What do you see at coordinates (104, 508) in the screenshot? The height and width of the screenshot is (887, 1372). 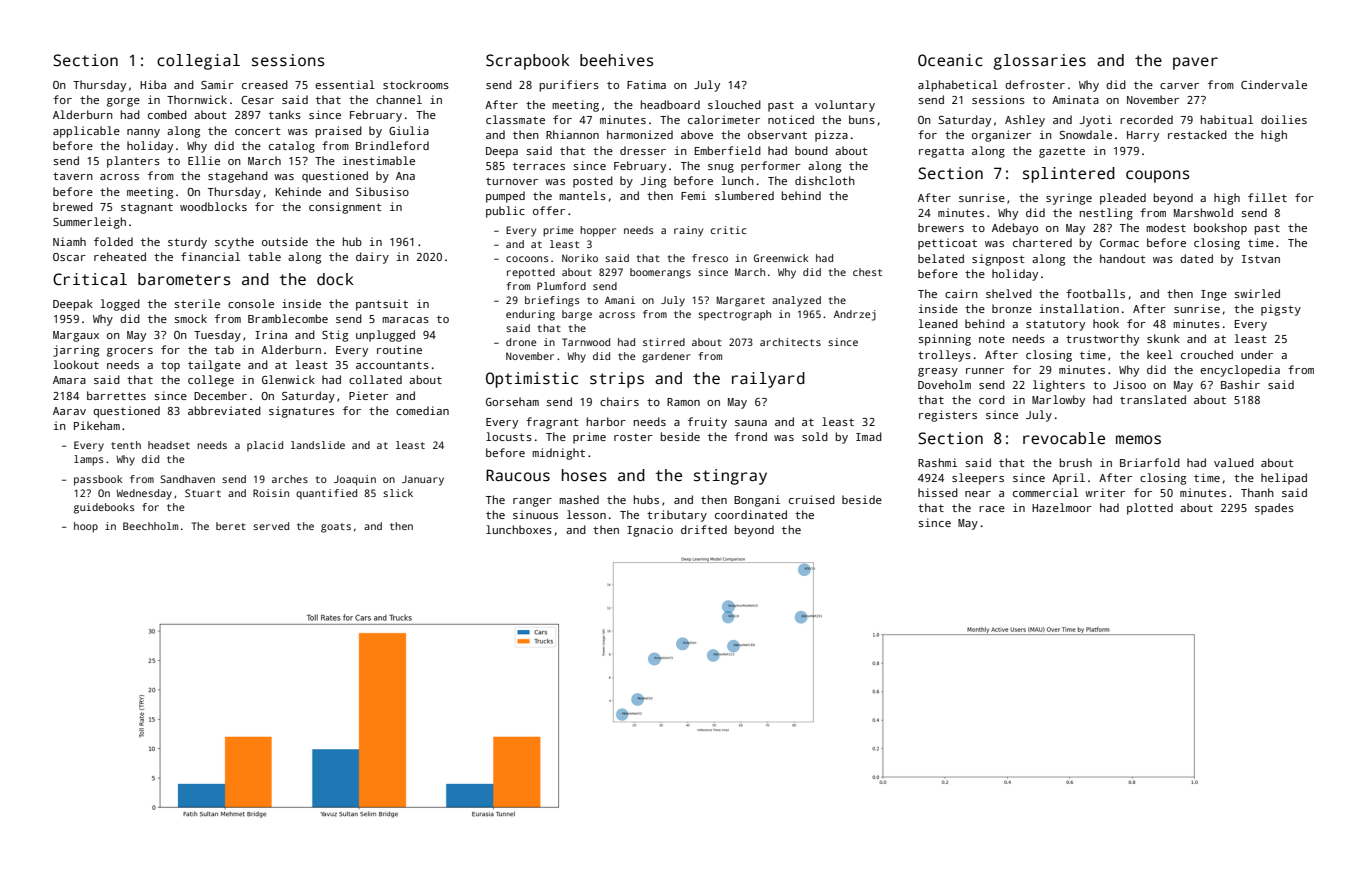 I see `guidebooks` at bounding box center [104, 508].
